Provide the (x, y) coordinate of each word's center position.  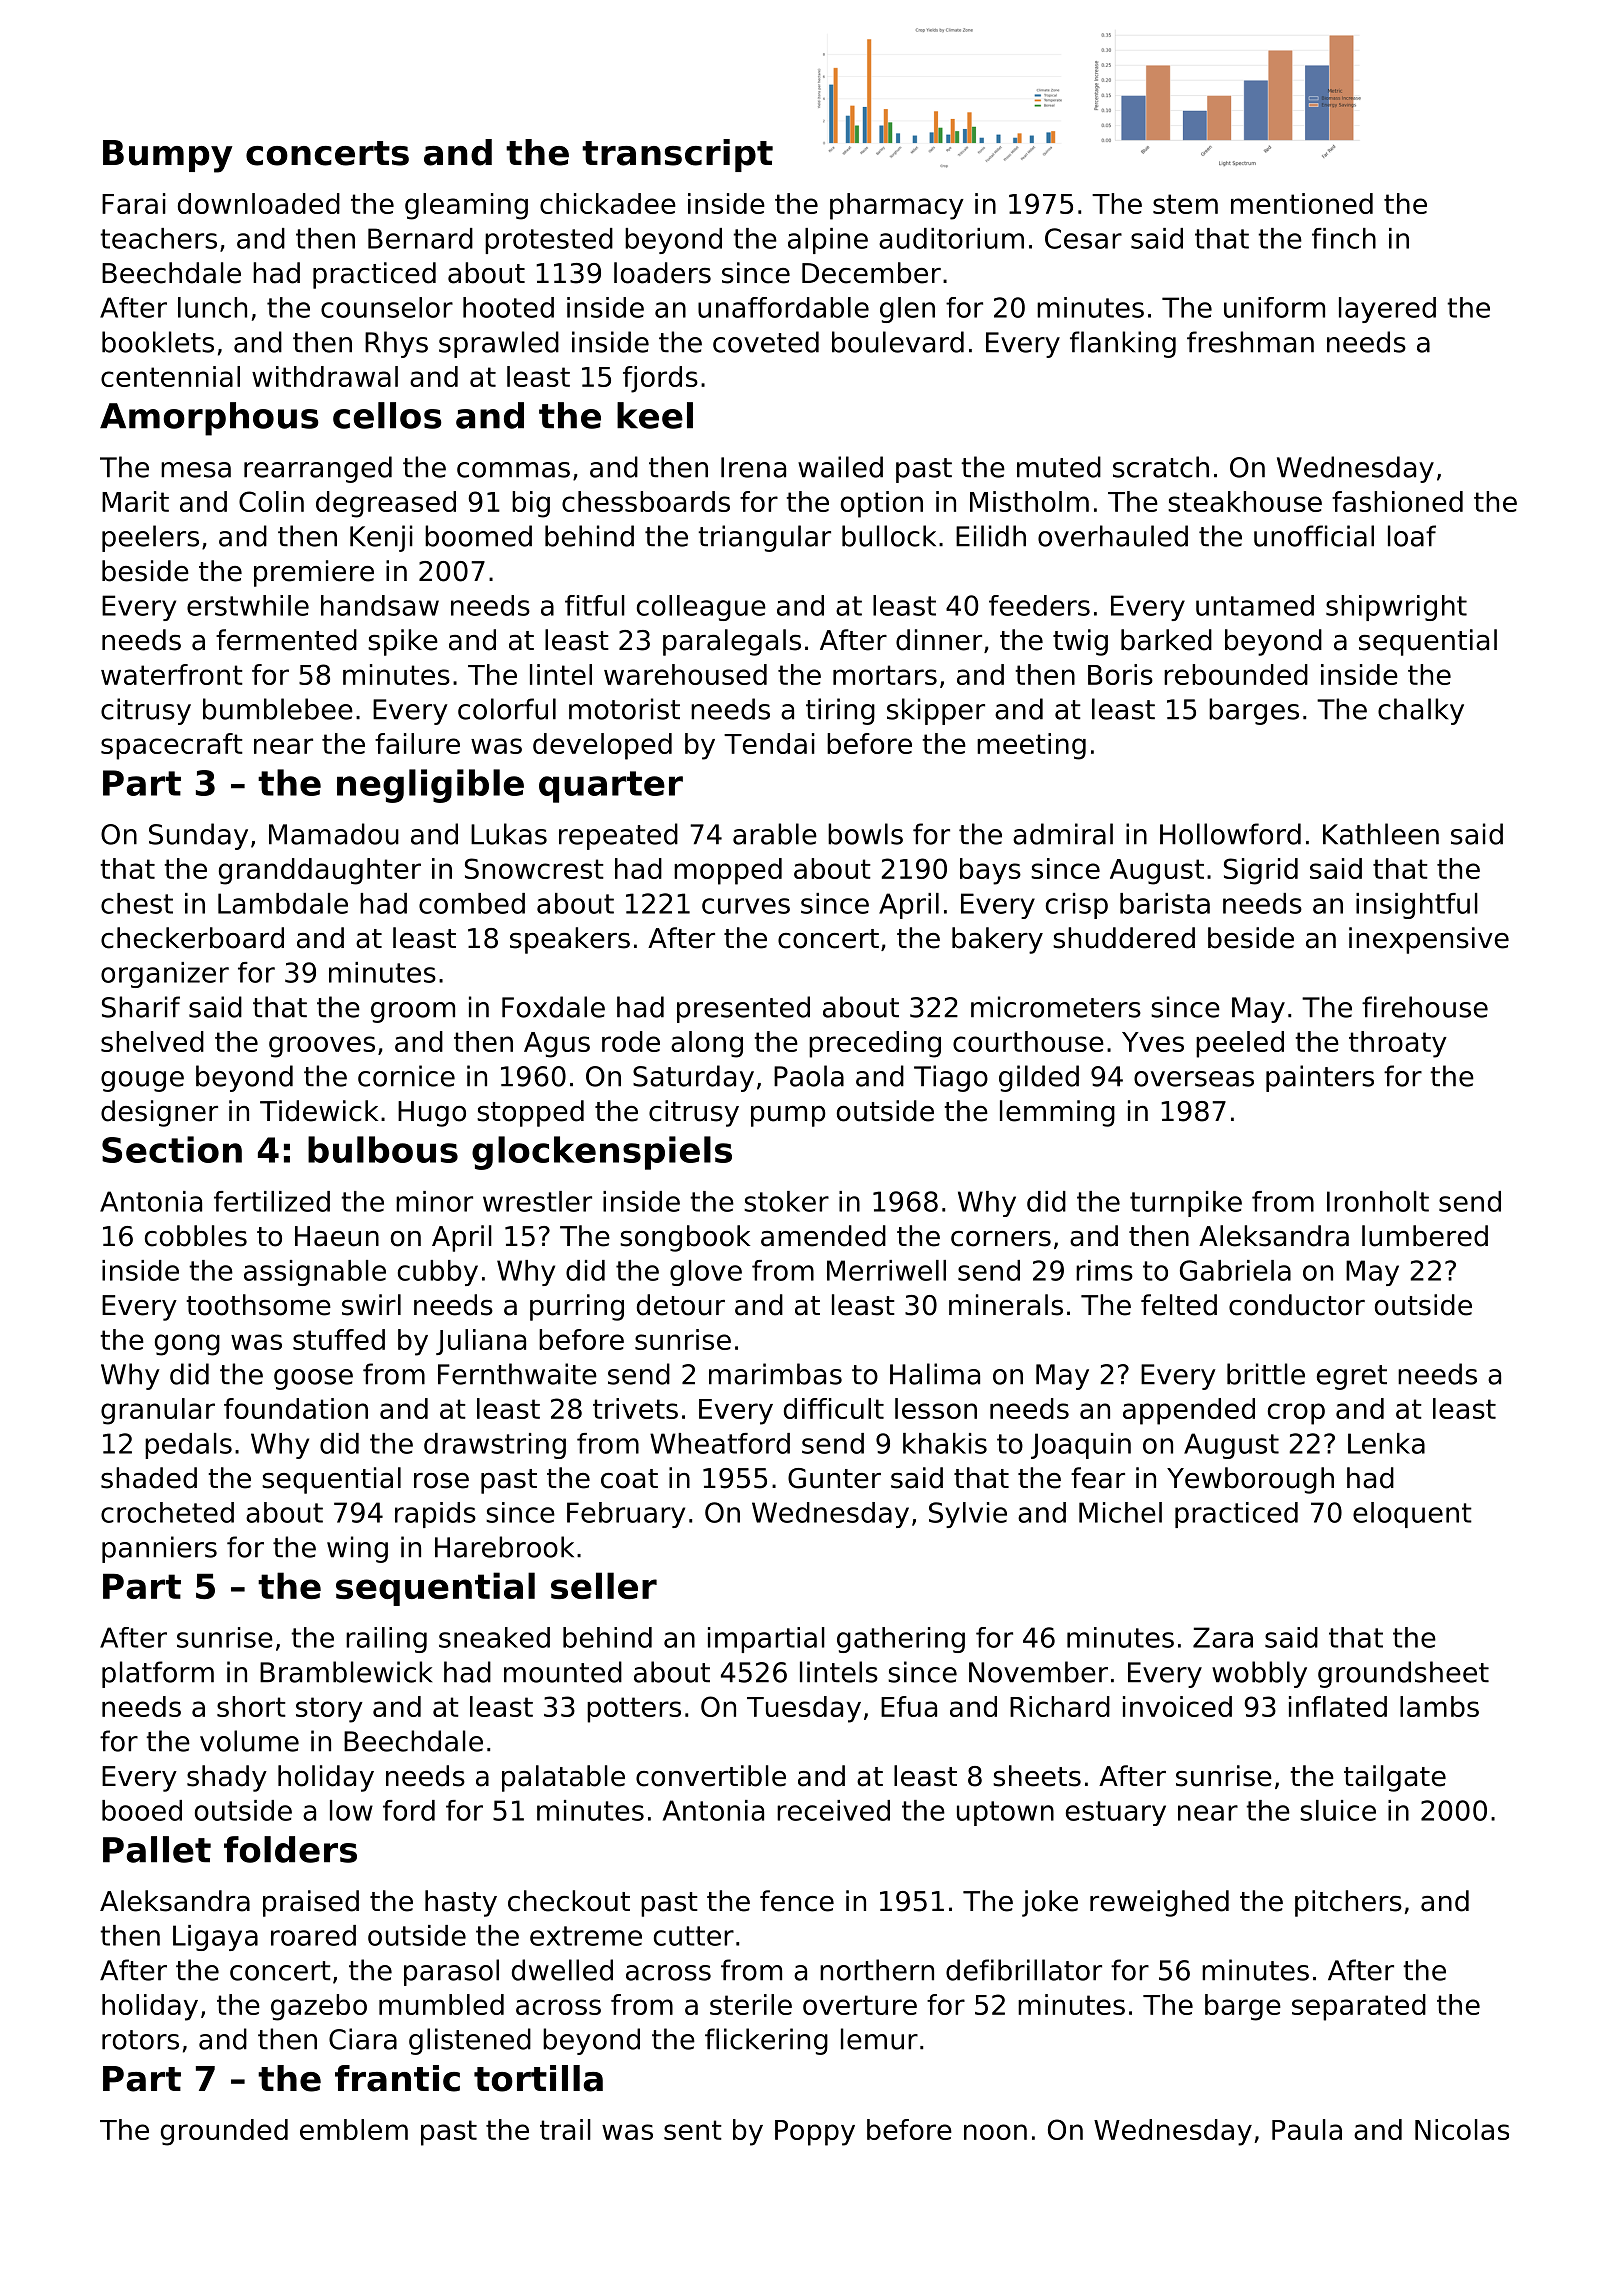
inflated (1338, 1706)
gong (187, 1345)
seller (604, 1585)
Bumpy (168, 156)
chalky (1421, 711)
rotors (140, 2040)
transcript (677, 155)
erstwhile (248, 605)
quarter (611, 787)
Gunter (834, 1478)
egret (1352, 1377)
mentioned (1302, 203)
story (329, 1710)
